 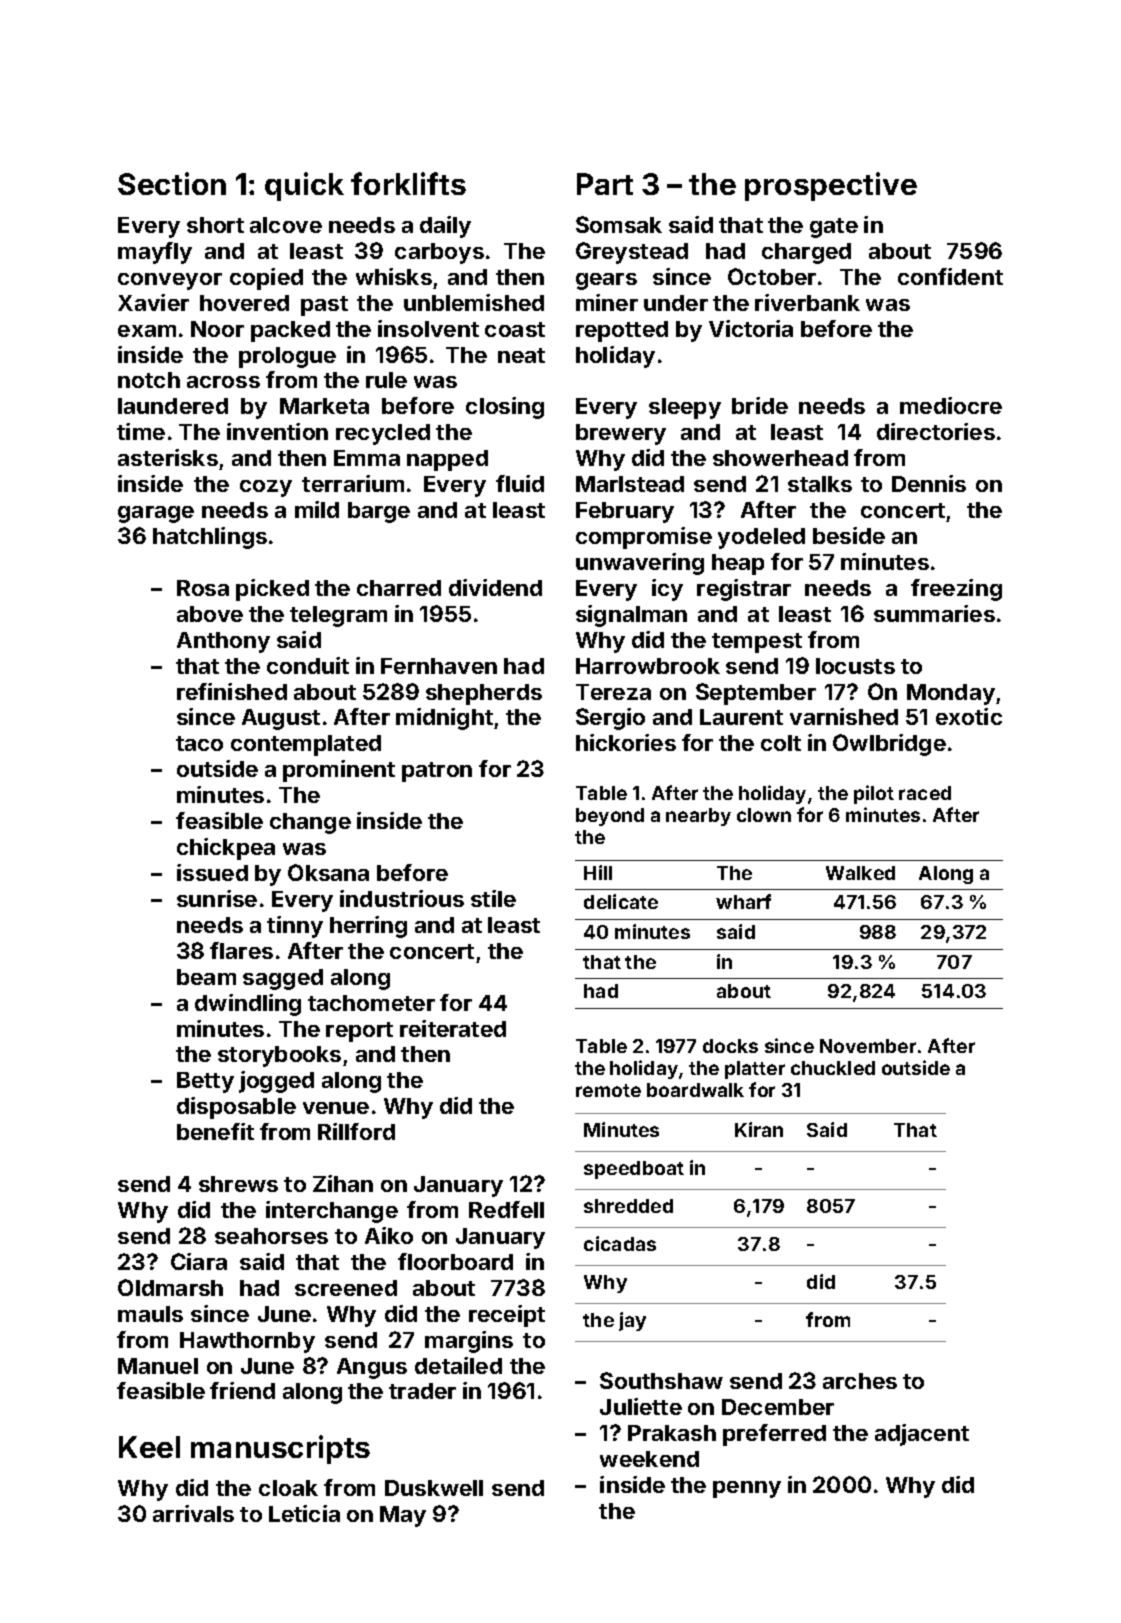 What do you see at coordinates (831, 186) in the page?
I see `prospective` at bounding box center [831, 186].
